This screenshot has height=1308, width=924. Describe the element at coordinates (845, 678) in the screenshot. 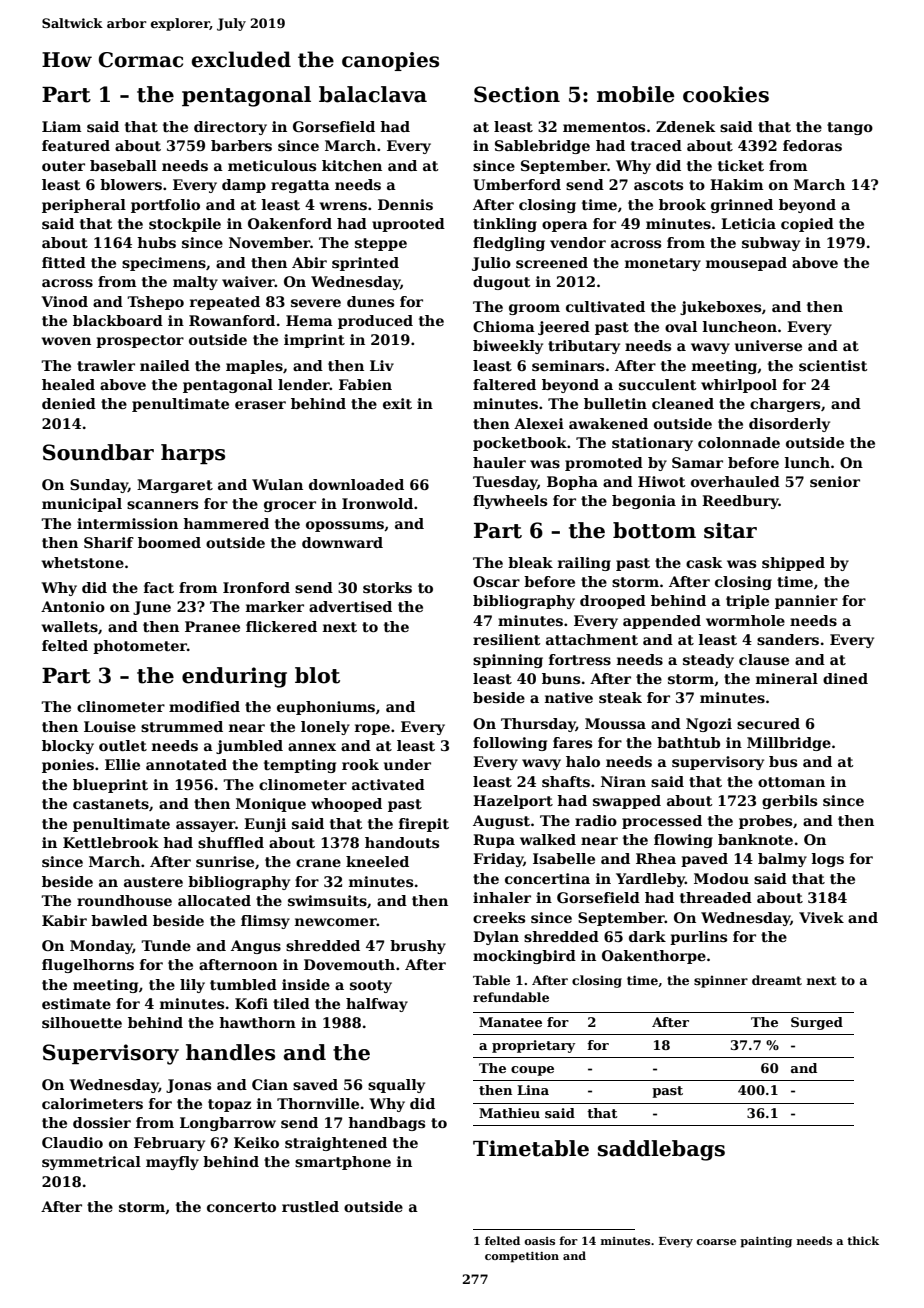

I see `dined` at that location.
